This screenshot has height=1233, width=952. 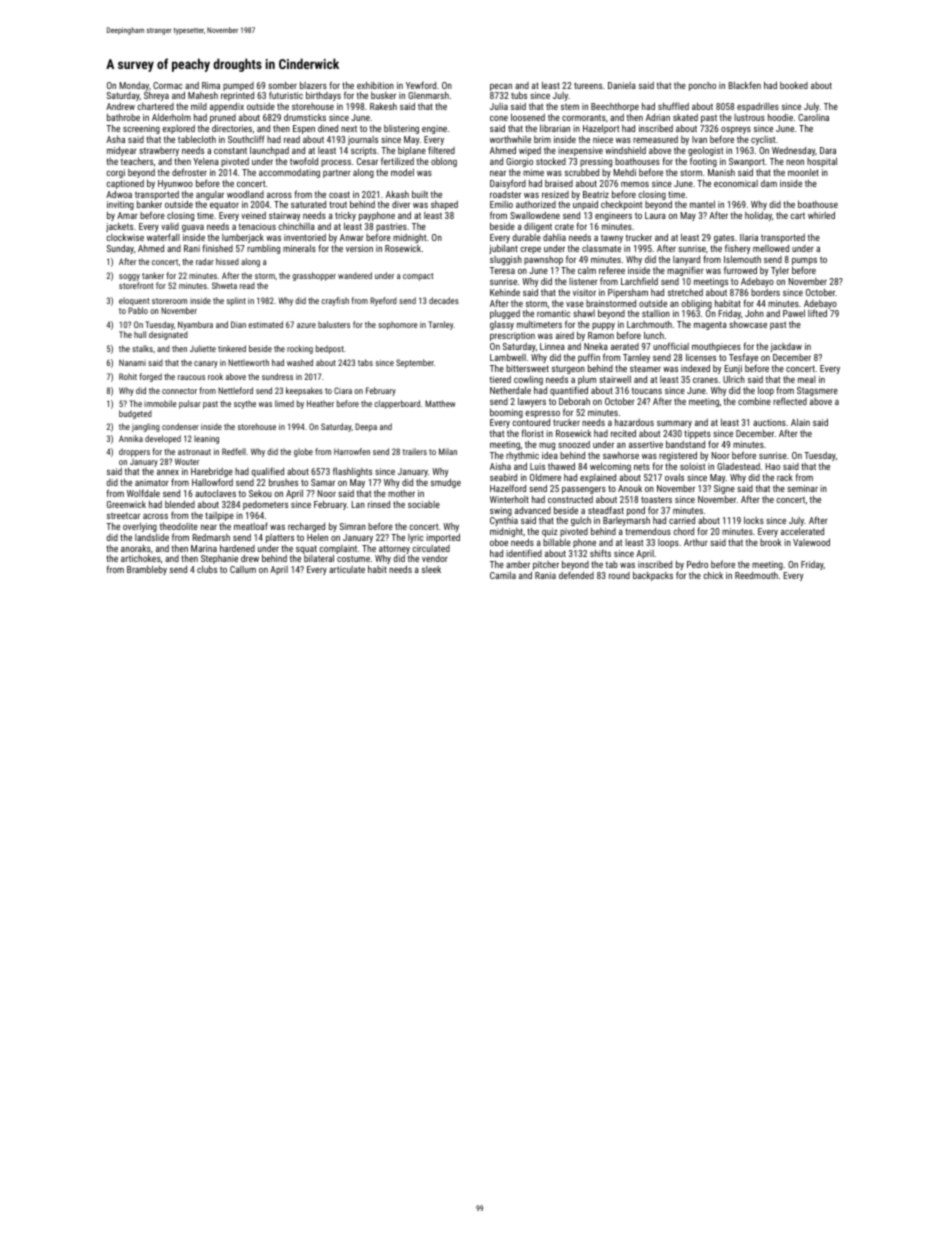 What do you see at coordinates (813, 117) in the screenshot?
I see `Carolina` at bounding box center [813, 117].
